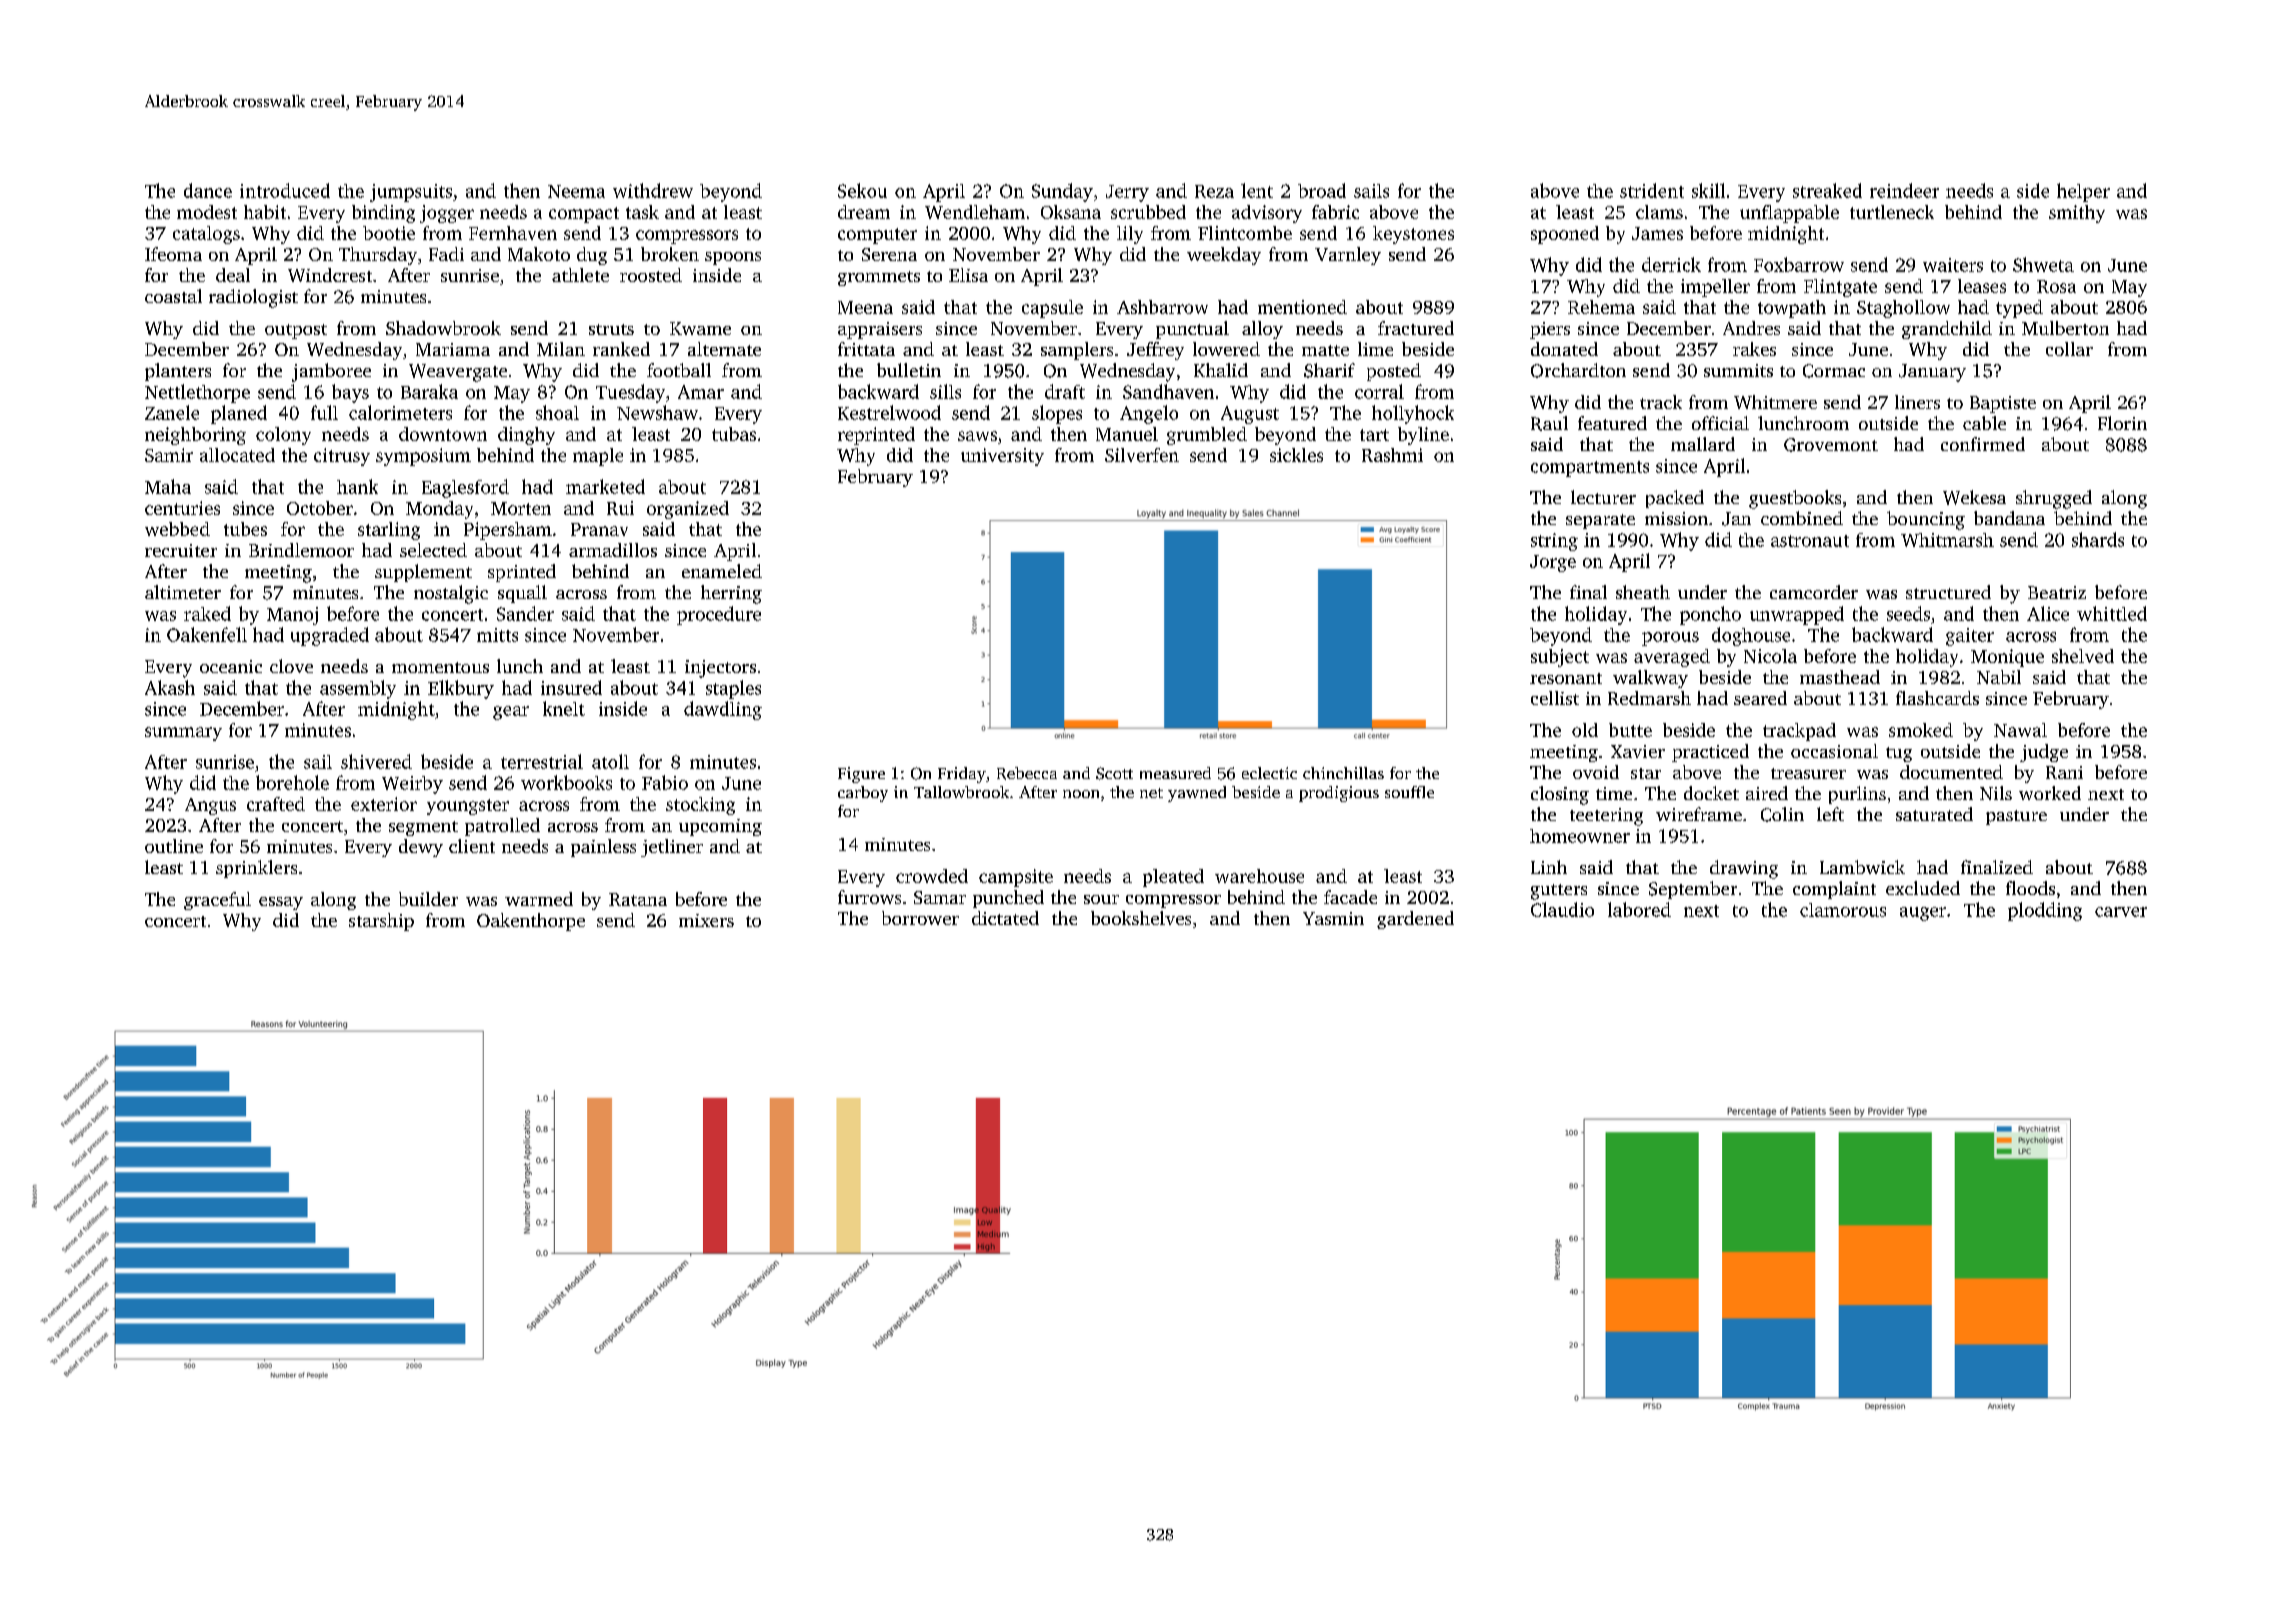 The image size is (2292, 1620). Describe the element at coordinates (731, 594) in the image. I see `herring` at that location.
